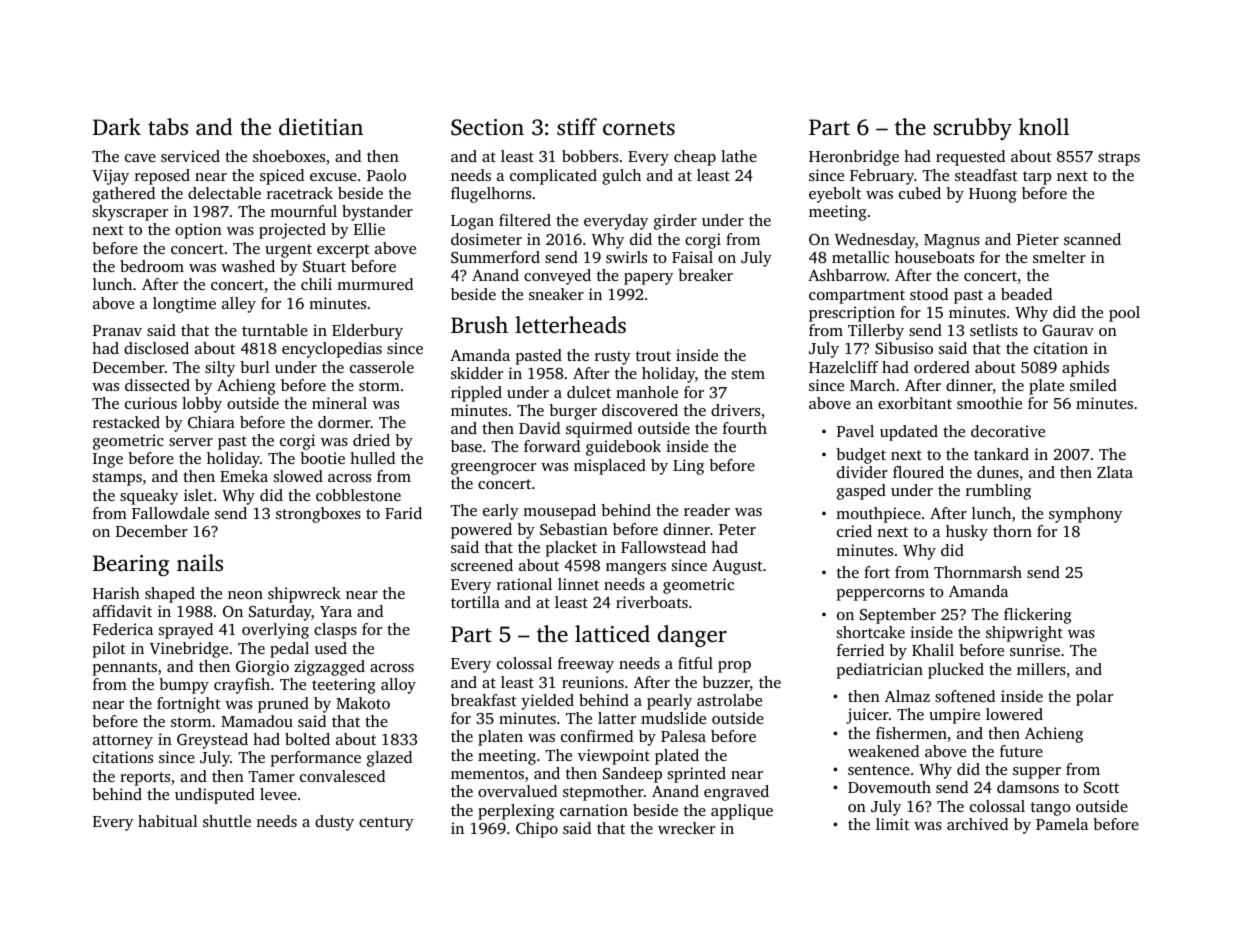  What do you see at coordinates (956, 671) in the screenshot?
I see `plucked` at bounding box center [956, 671].
